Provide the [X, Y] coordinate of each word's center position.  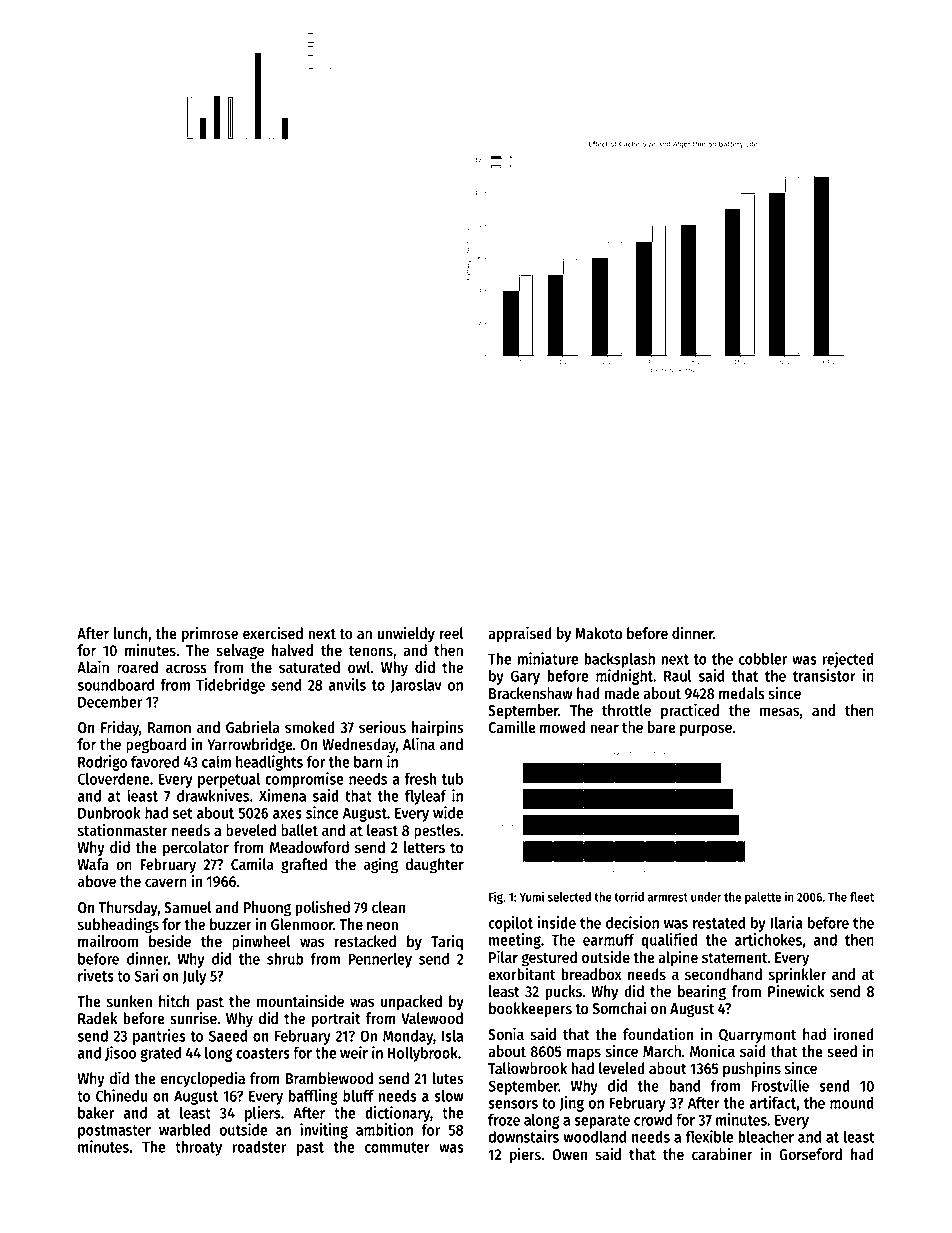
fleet [862, 897]
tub [452, 779]
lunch [131, 633]
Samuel [188, 907]
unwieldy [406, 634]
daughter [435, 866]
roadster [260, 1147]
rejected [848, 660]
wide [448, 812]
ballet [299, 830]
